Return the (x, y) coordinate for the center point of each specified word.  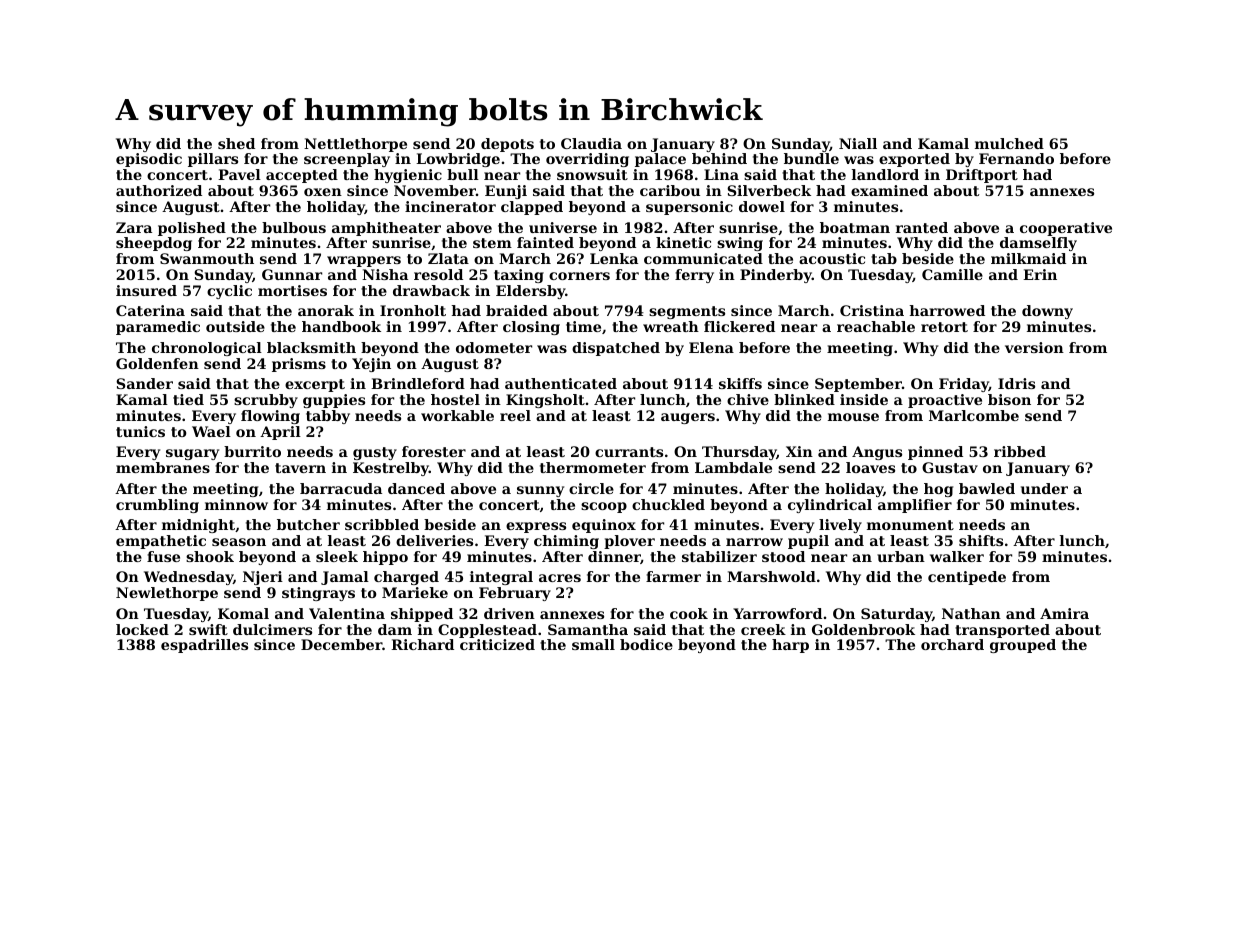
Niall (858, 143)
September (858, 385)
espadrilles (204, 646)
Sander (144, 383)
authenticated (561, 383)
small (593, 644)
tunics (140, 431)
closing (531, 328)
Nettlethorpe (355, 145)
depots (507, 145)
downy (1047, 312)
